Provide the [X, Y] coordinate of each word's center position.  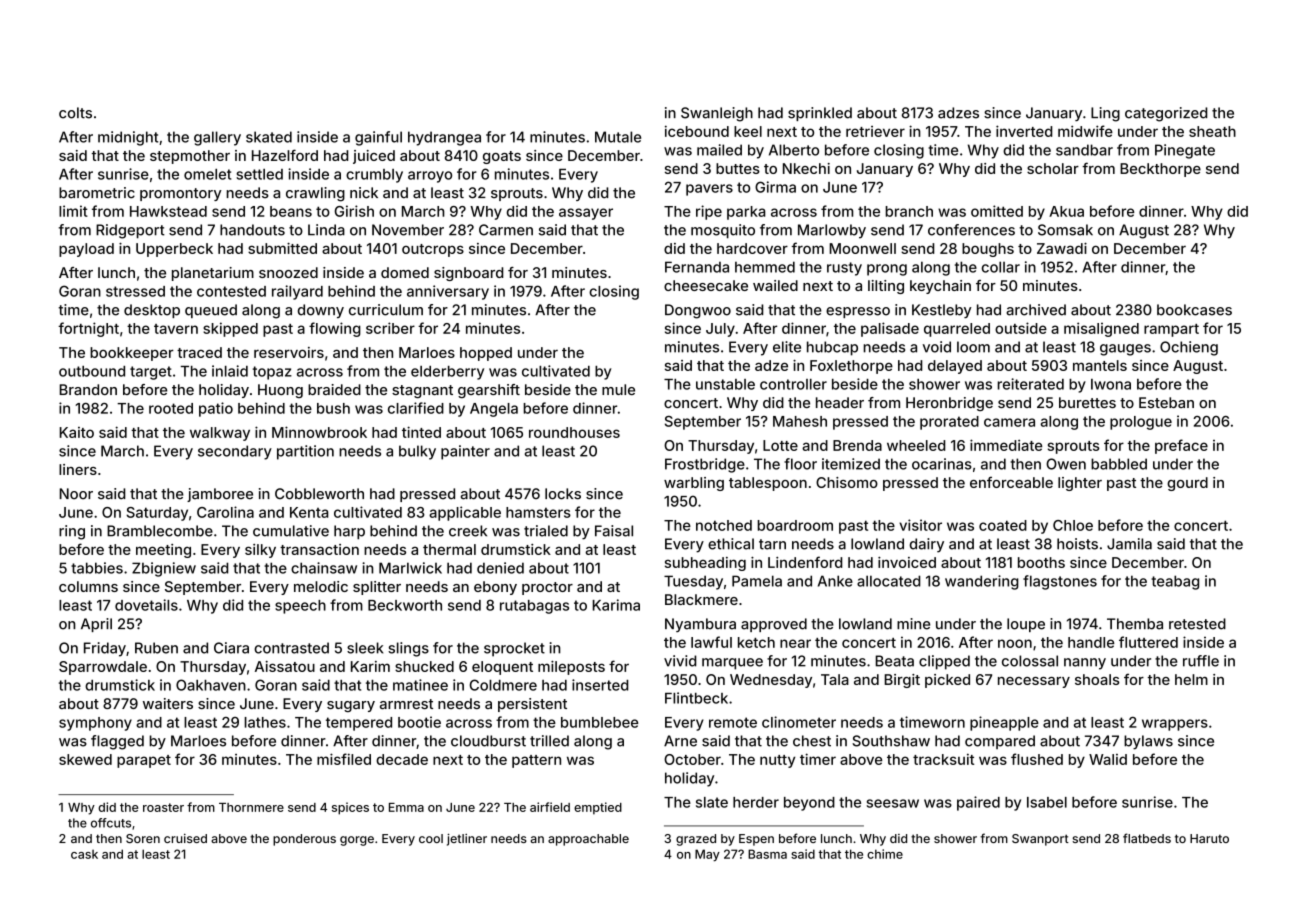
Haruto [1209, 838]
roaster [163, 807]
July [720, 330]
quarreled [957, 330]
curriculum [386, 310]
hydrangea [444, 138]
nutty [778, 761]
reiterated [1031, 384]
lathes [265, 722]
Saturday [157, 514]
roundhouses [574, 432]
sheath [1212, 131]
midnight [128, 138]
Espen [756, 840]
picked [947, 681]
